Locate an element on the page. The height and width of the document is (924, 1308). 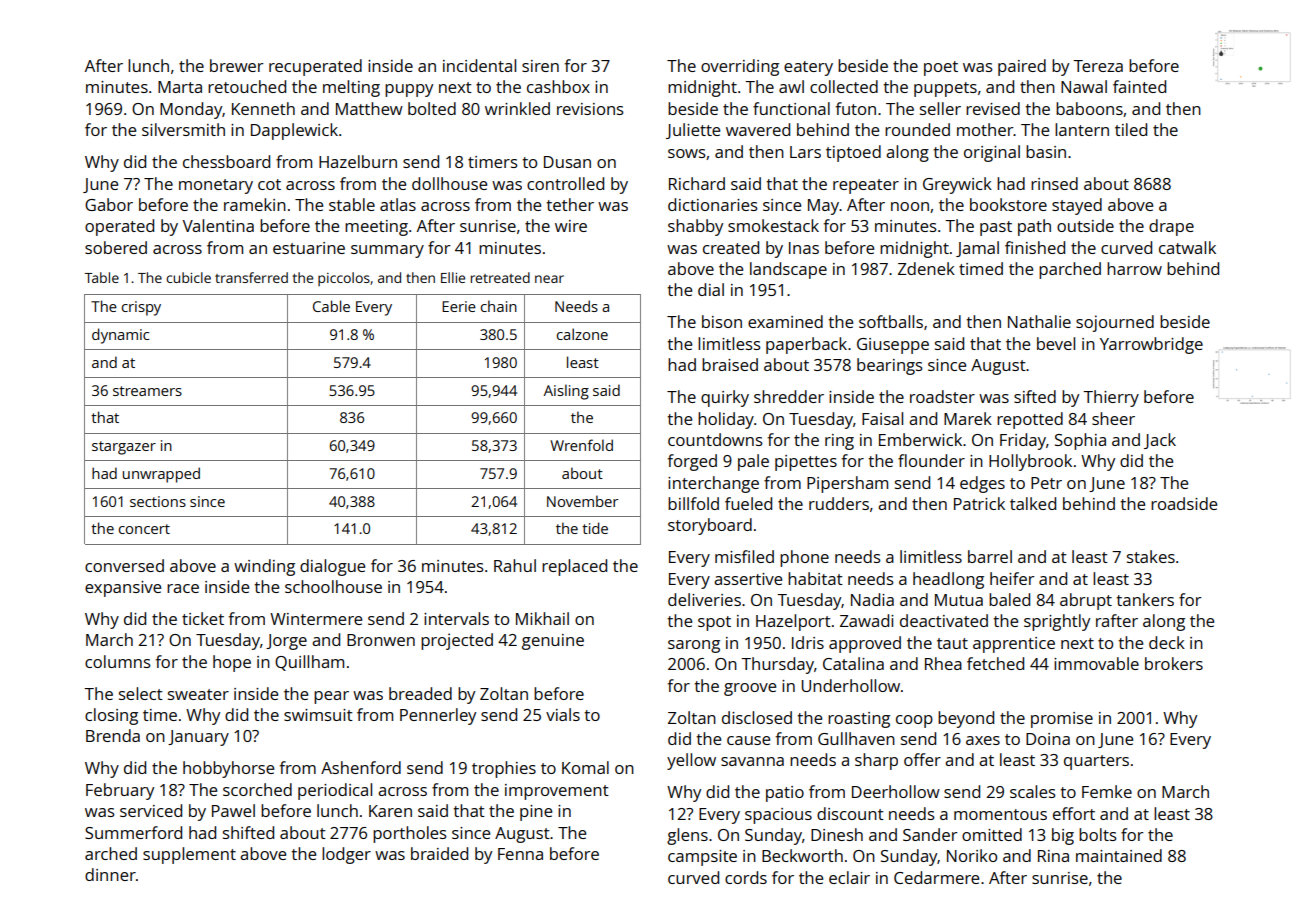
puppy is located at coordinates (409, 90).
